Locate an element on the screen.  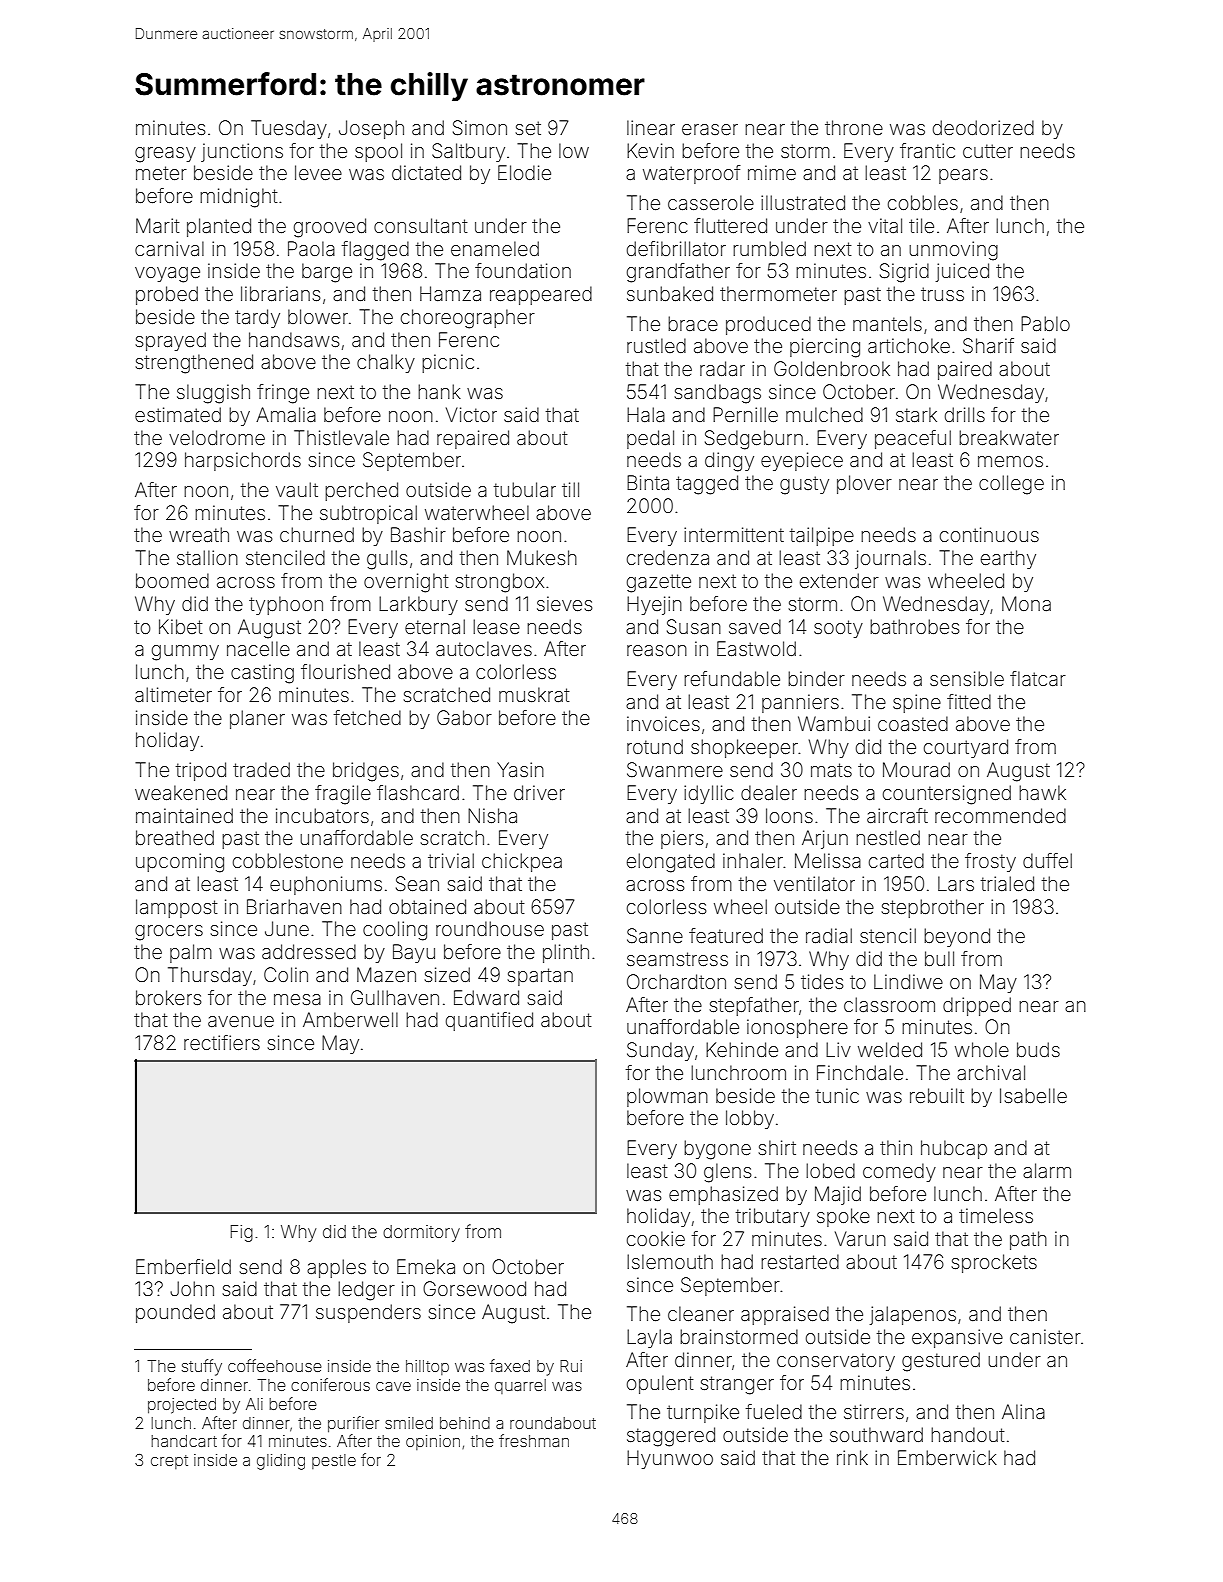
ledger is located at coordinates (366, 1291).
